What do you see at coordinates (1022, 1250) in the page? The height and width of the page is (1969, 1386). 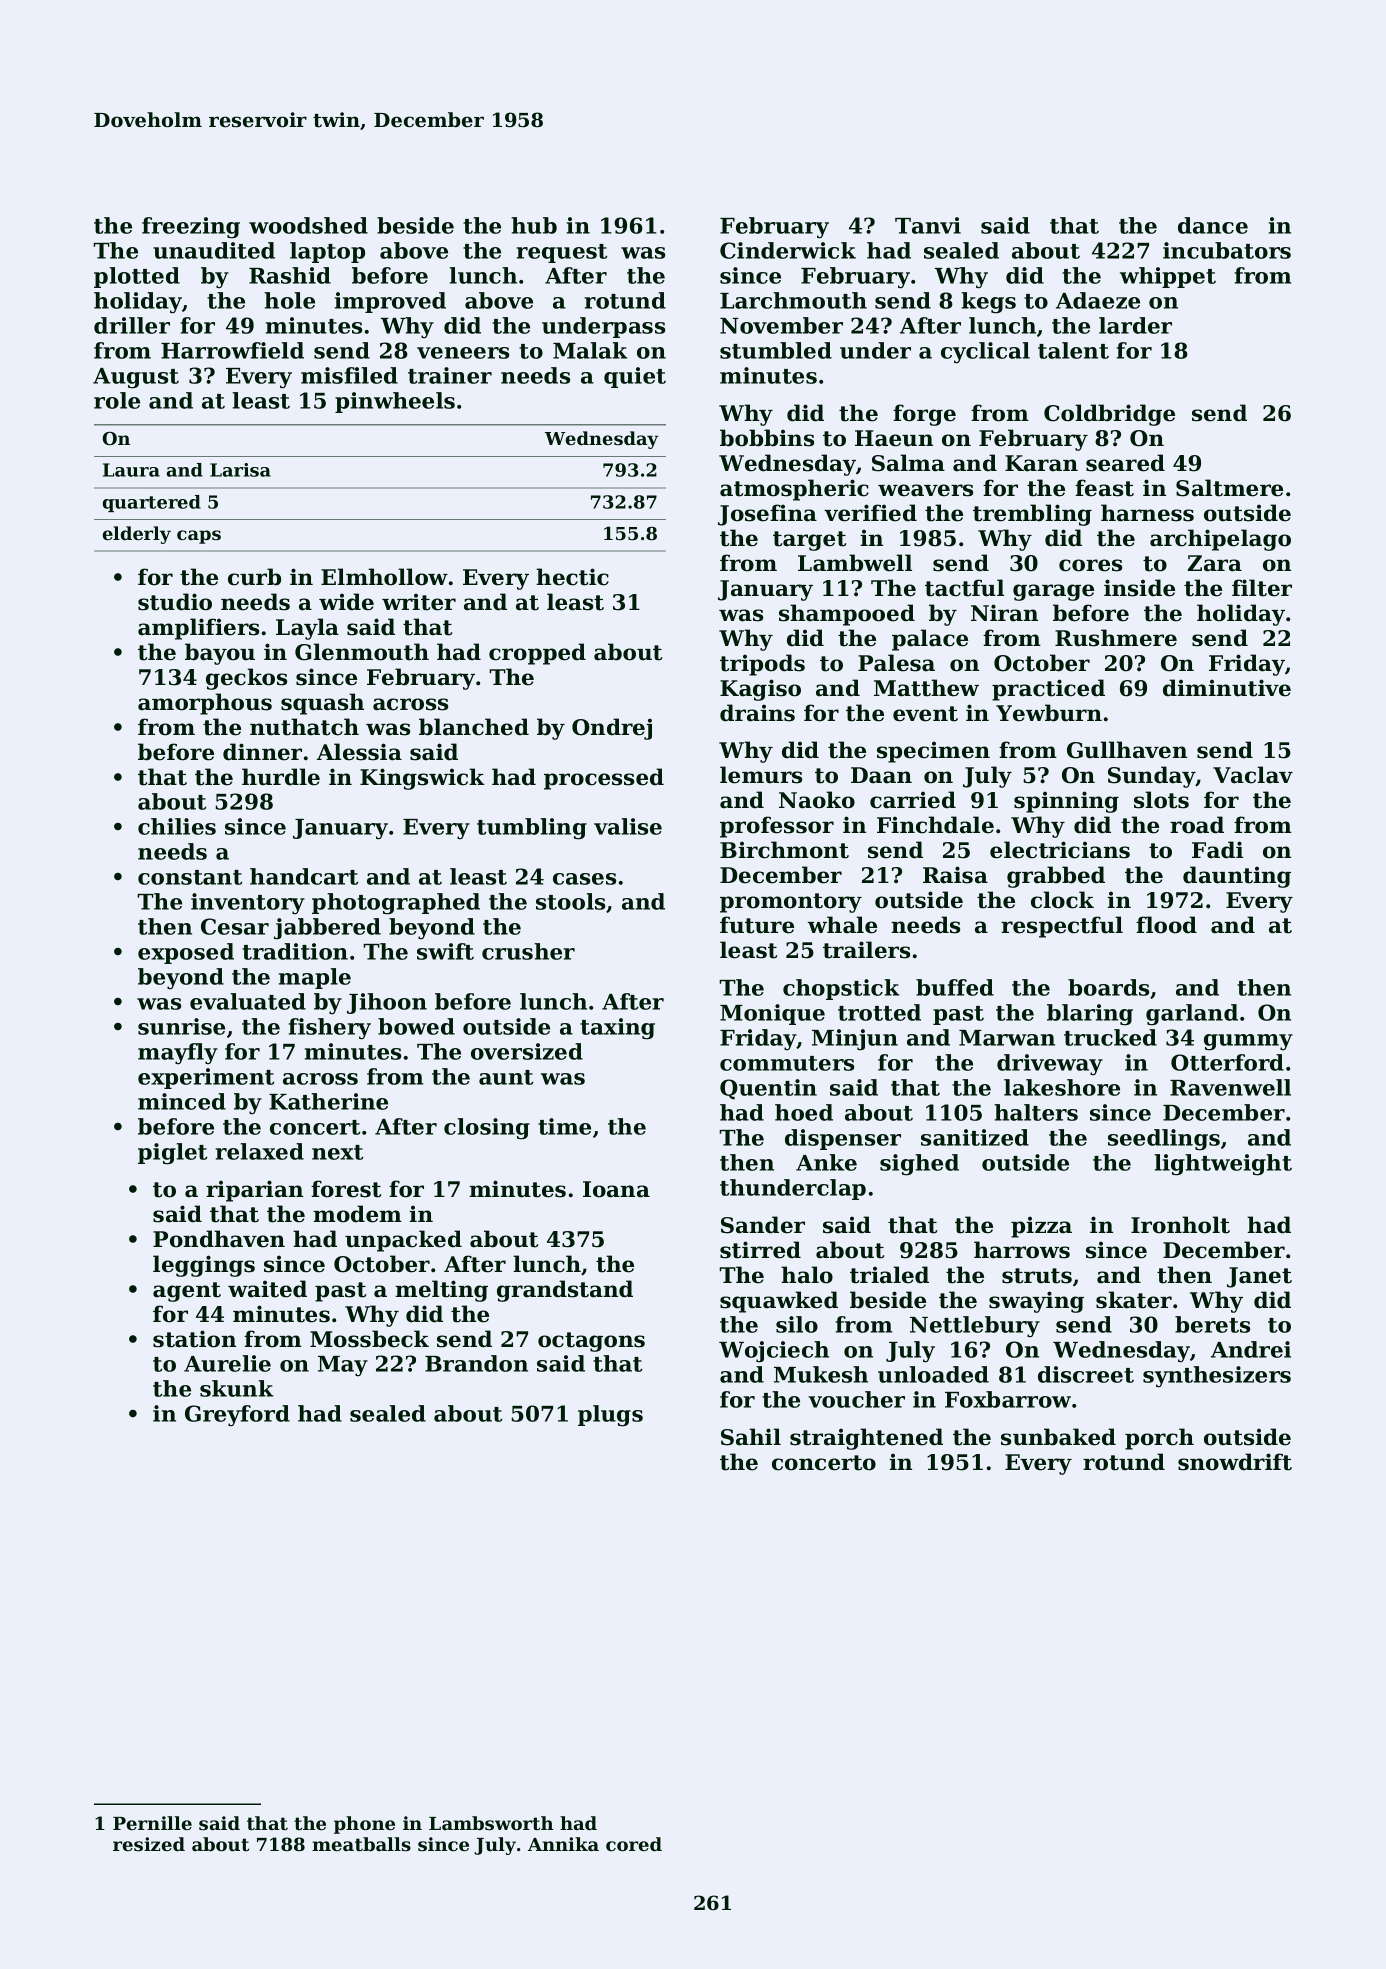 I see `harrows` at bounding box center [1022, 1250].
